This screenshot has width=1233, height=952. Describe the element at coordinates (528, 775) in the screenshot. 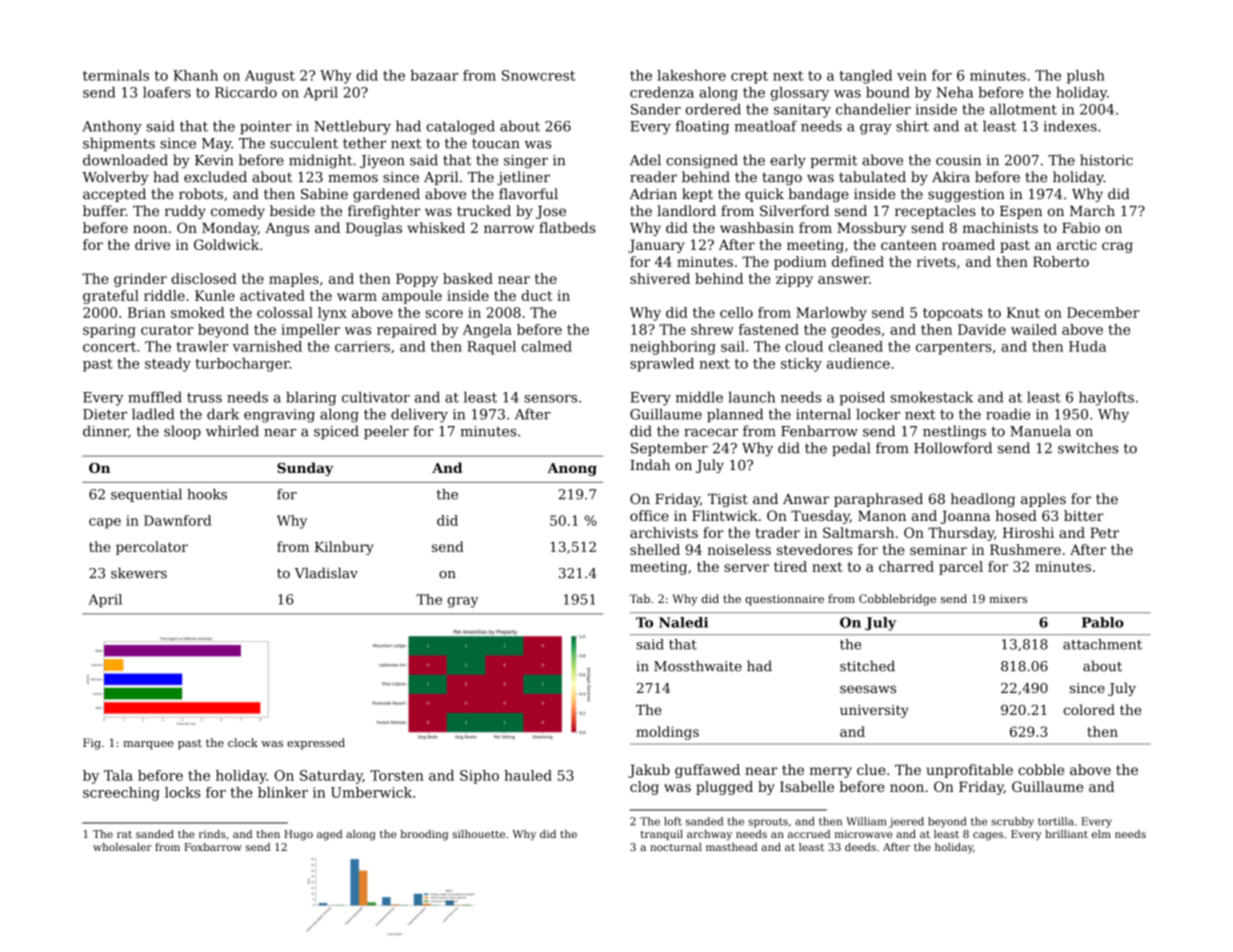

I see `hauled` at that location.
